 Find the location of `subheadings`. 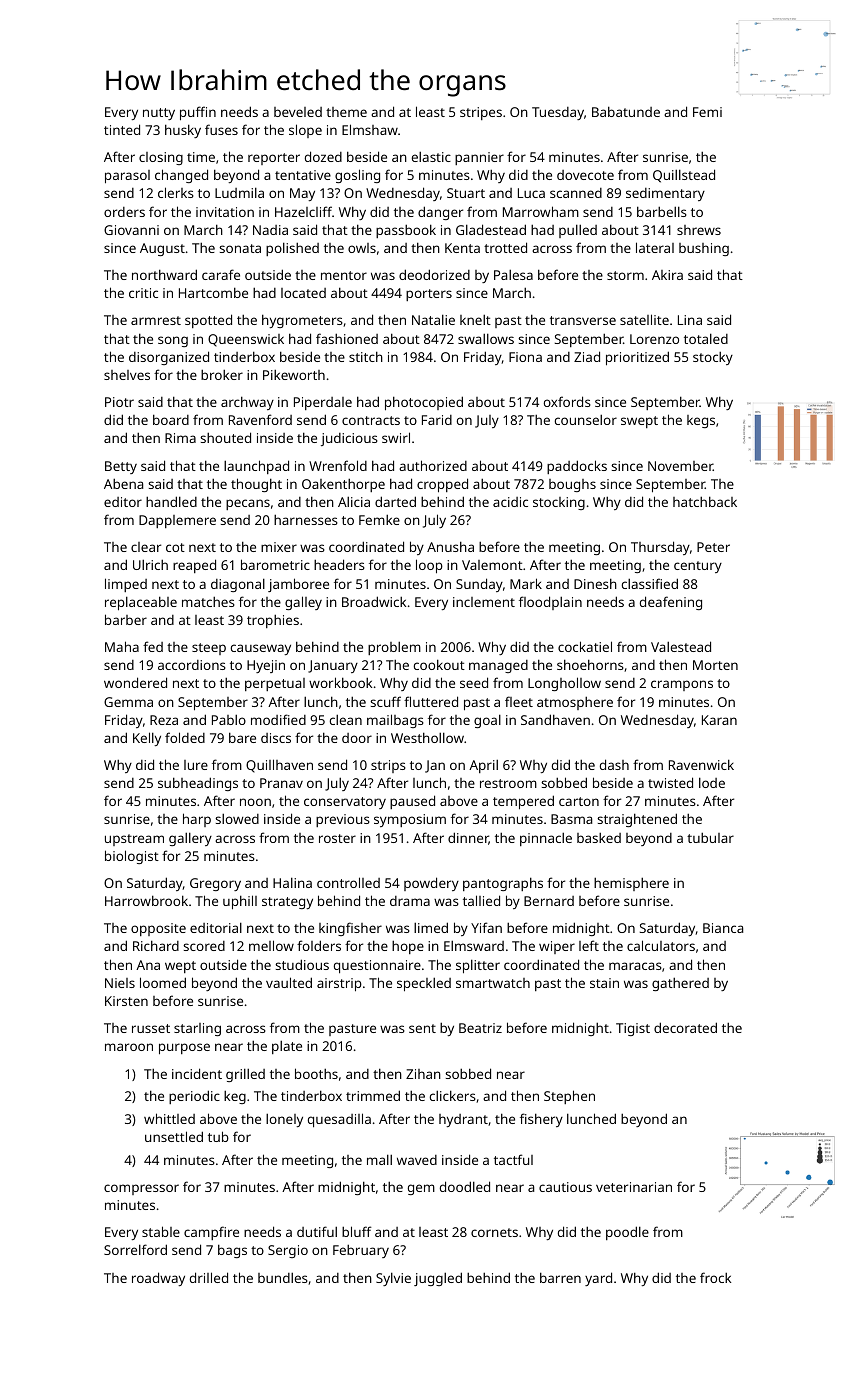

subheadings is located at coordinates (198, 784).
